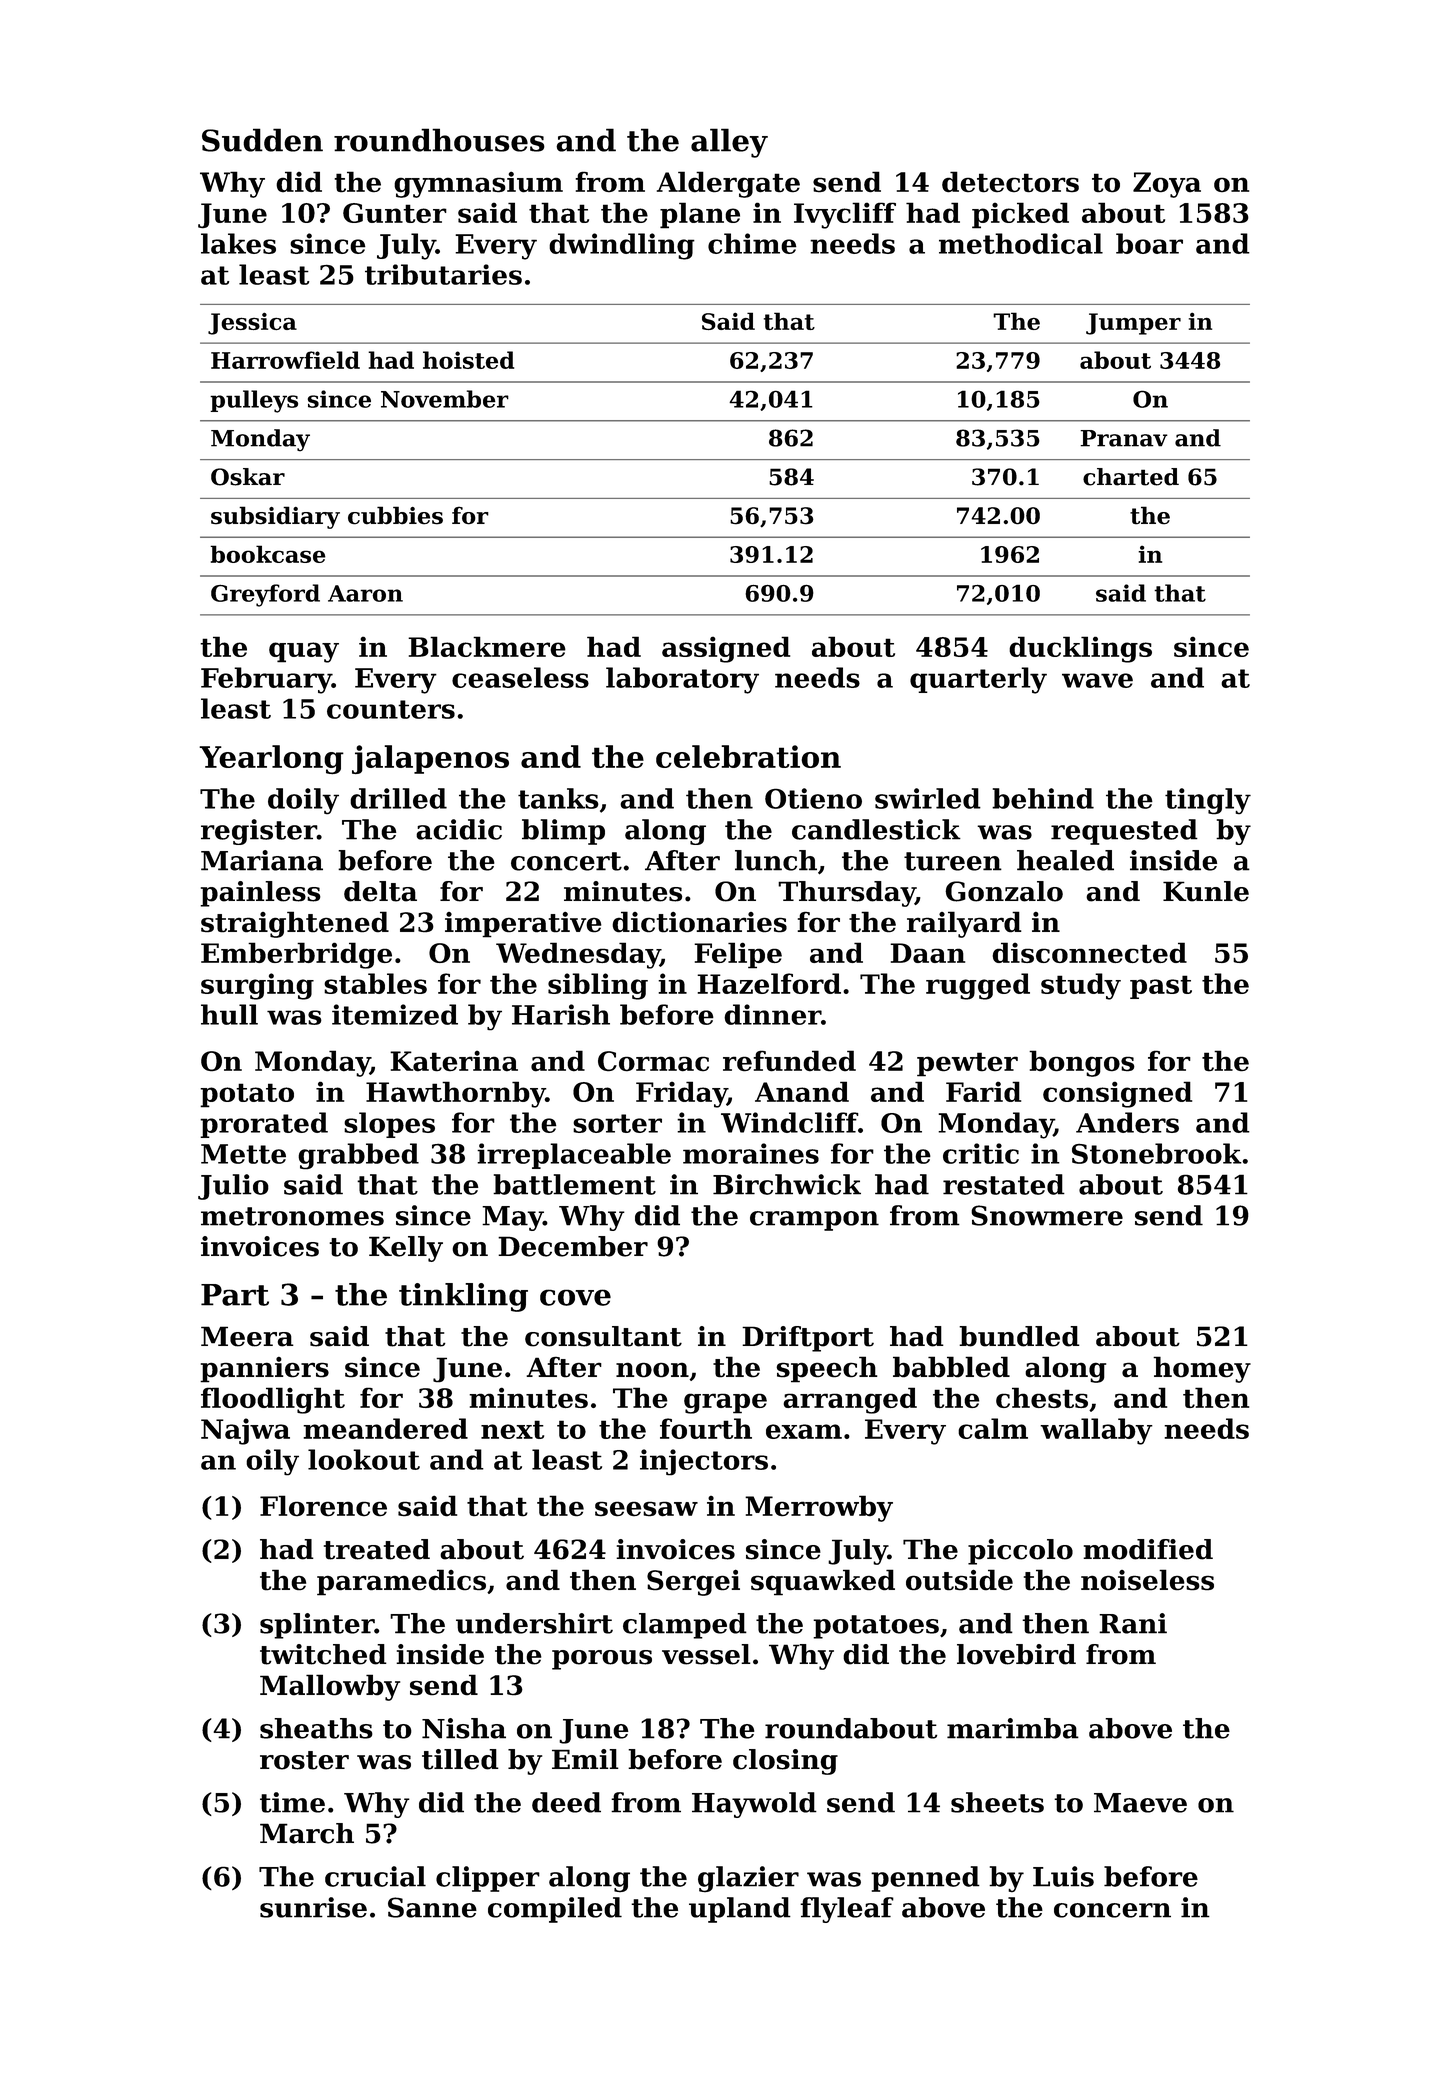 This image has height=2100, width=1450. Describe the element at coordinates (997, 1802) in the image. I see `sheets` at that location.
